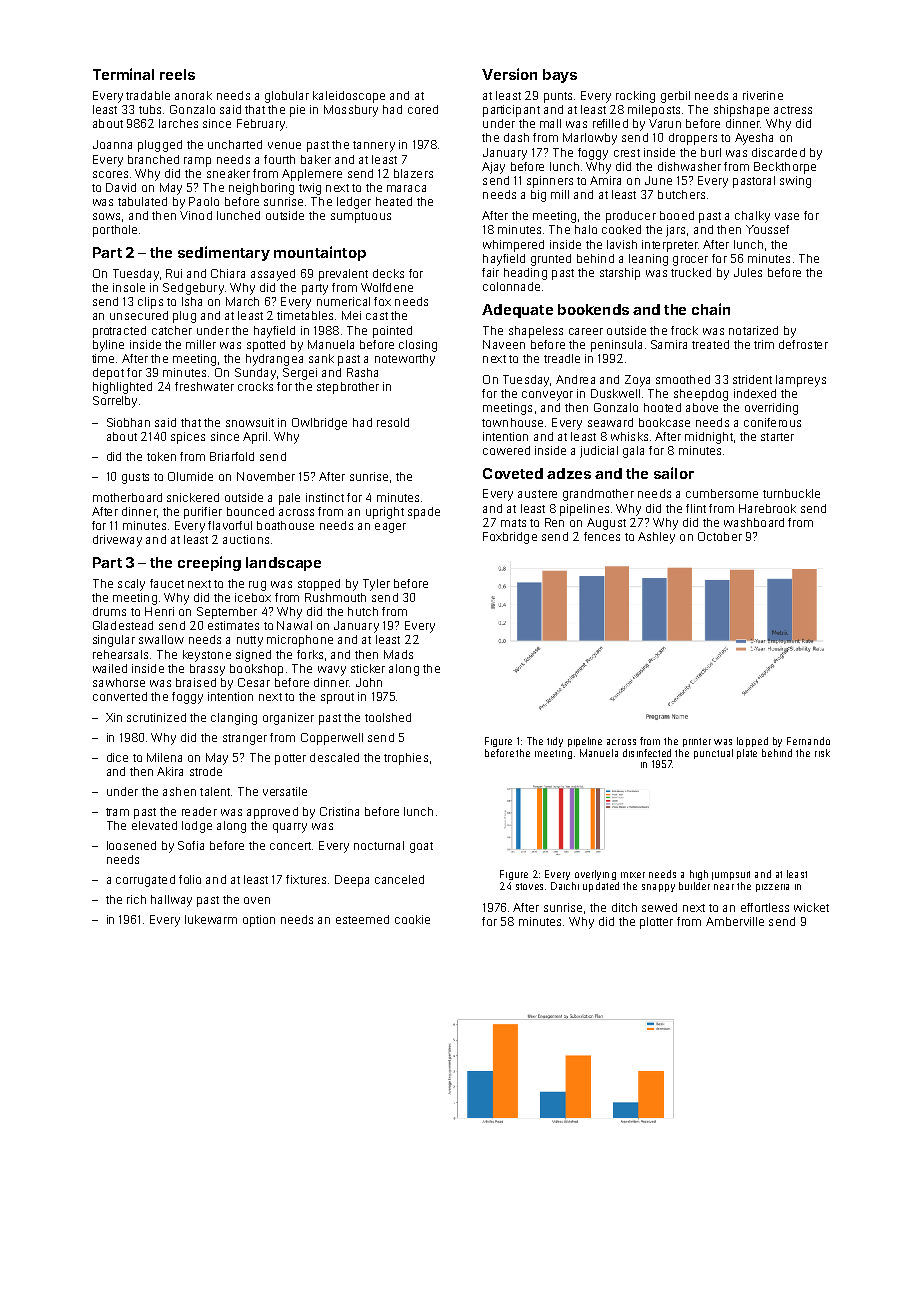 Image resolution: width=924 pixels, height=1308 pixels. Describe the element at coordinates (772, 422) in the screenshot. I see `coniferous` at that location.
